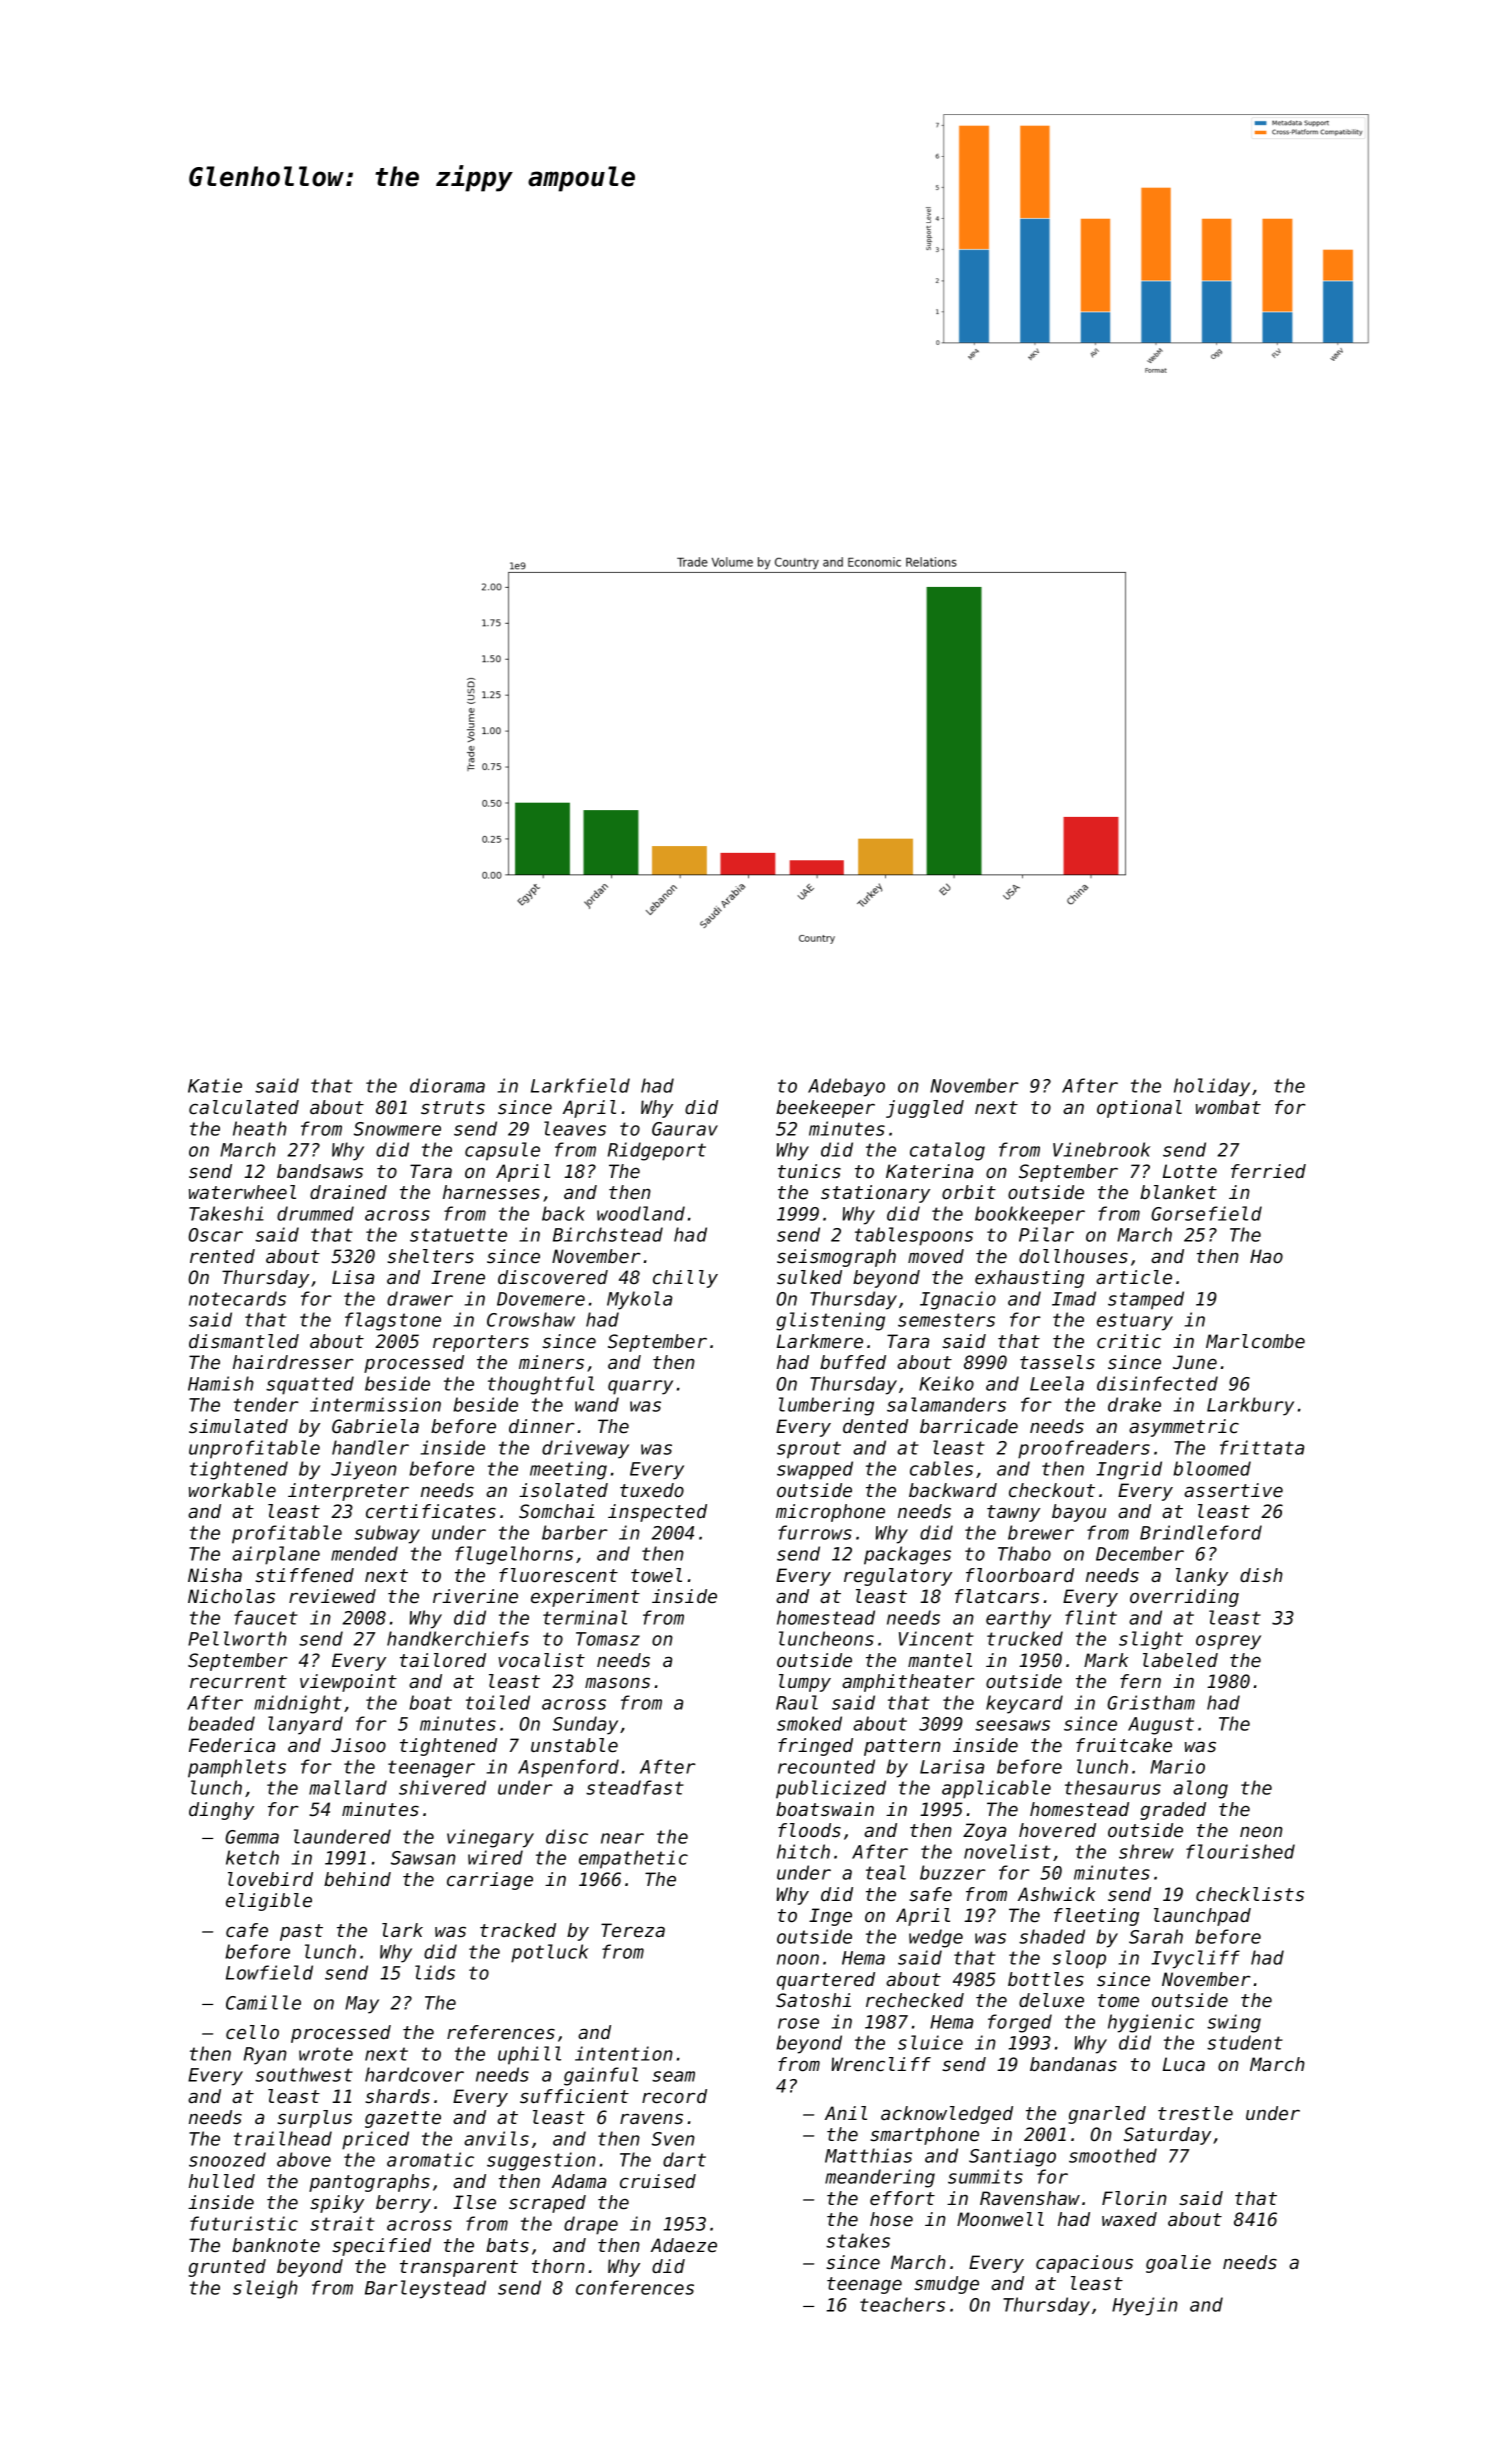 The height and width of the image is (2464, 1496). I want to click on ketch, so click(252, 1857).
